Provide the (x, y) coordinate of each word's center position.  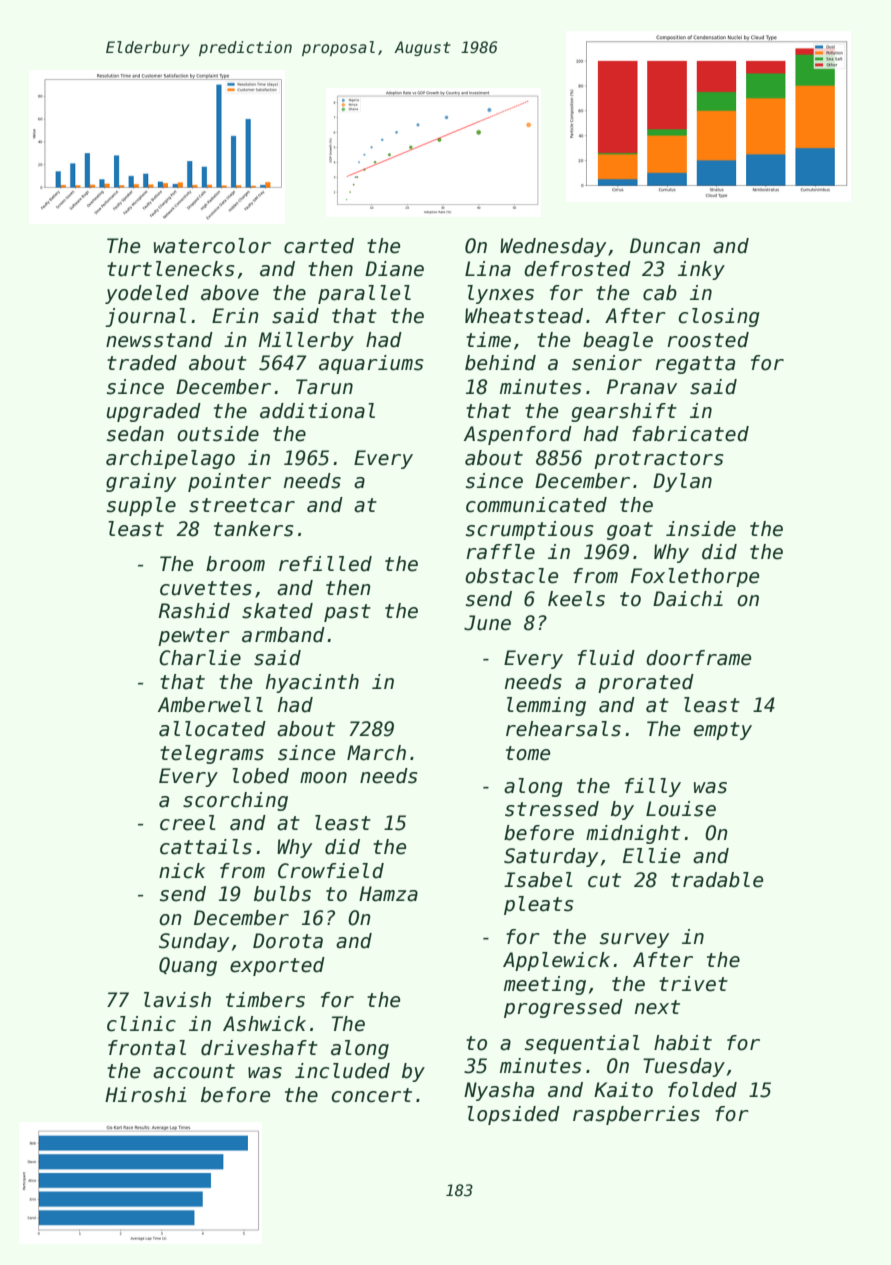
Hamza (388, 894)
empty (723, 731)
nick (182, 871)
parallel (364, 294)
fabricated (690, 434)
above (230, 293)
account (194, 1071)
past (347, 613)
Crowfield (331, 871)
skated (277, 611)
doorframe (698, 658)
